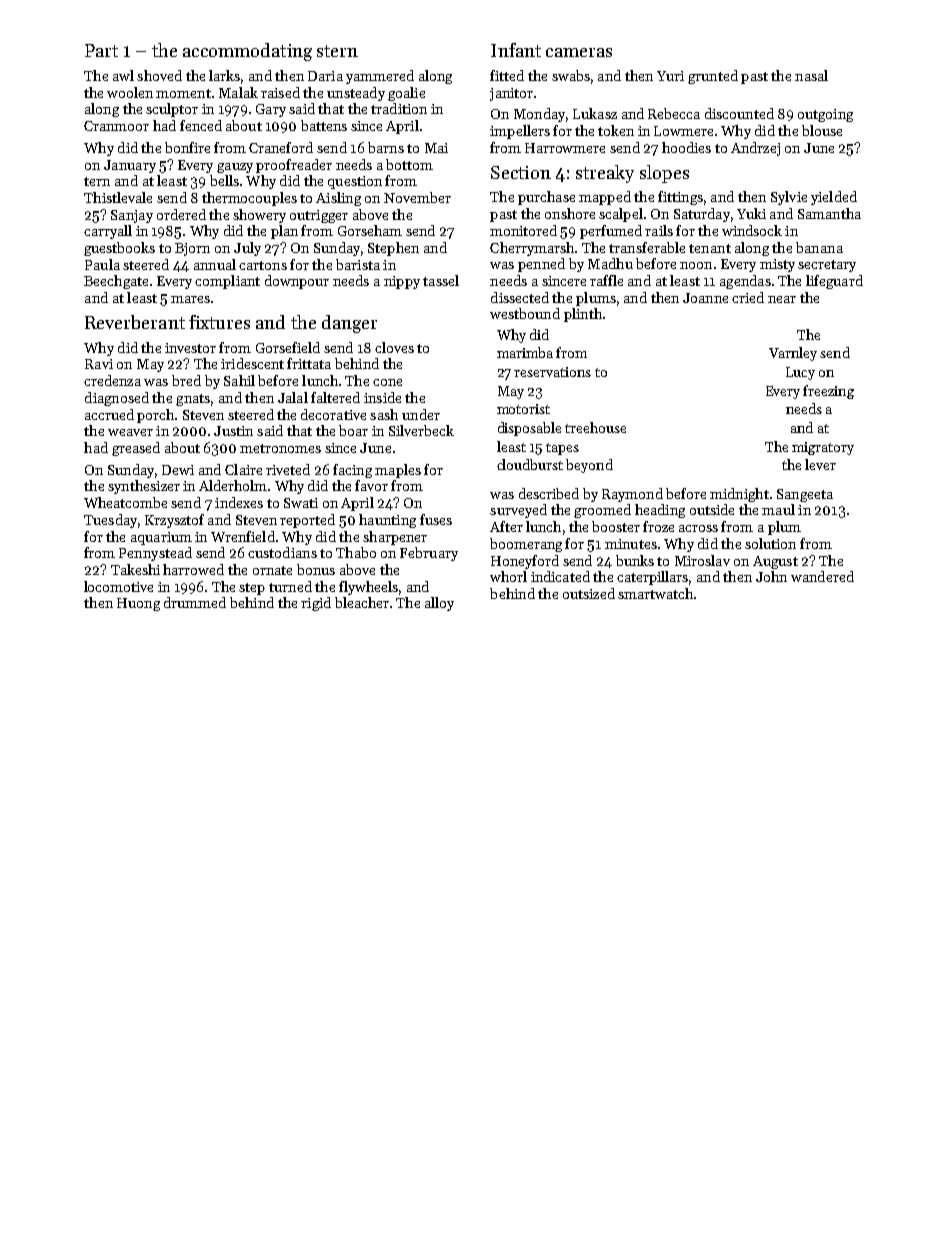  I want to click on Claire, so click(243, 469).
